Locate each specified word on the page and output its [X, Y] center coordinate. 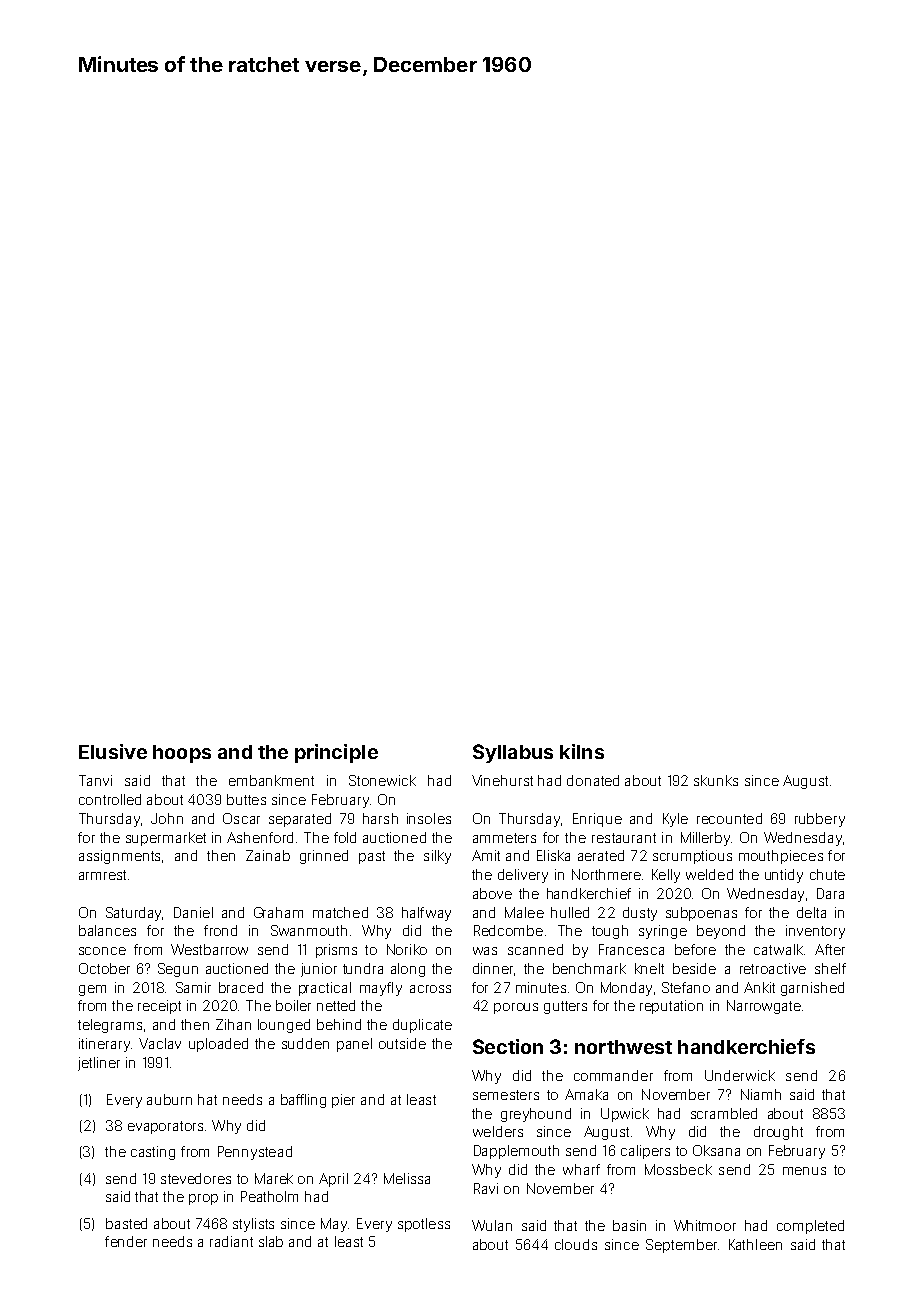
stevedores [196, 1178]
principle [336, 753]
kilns [582, 751]
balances [107, 930]
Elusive [113, 751]
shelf [830, 968]
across [430, 989]
